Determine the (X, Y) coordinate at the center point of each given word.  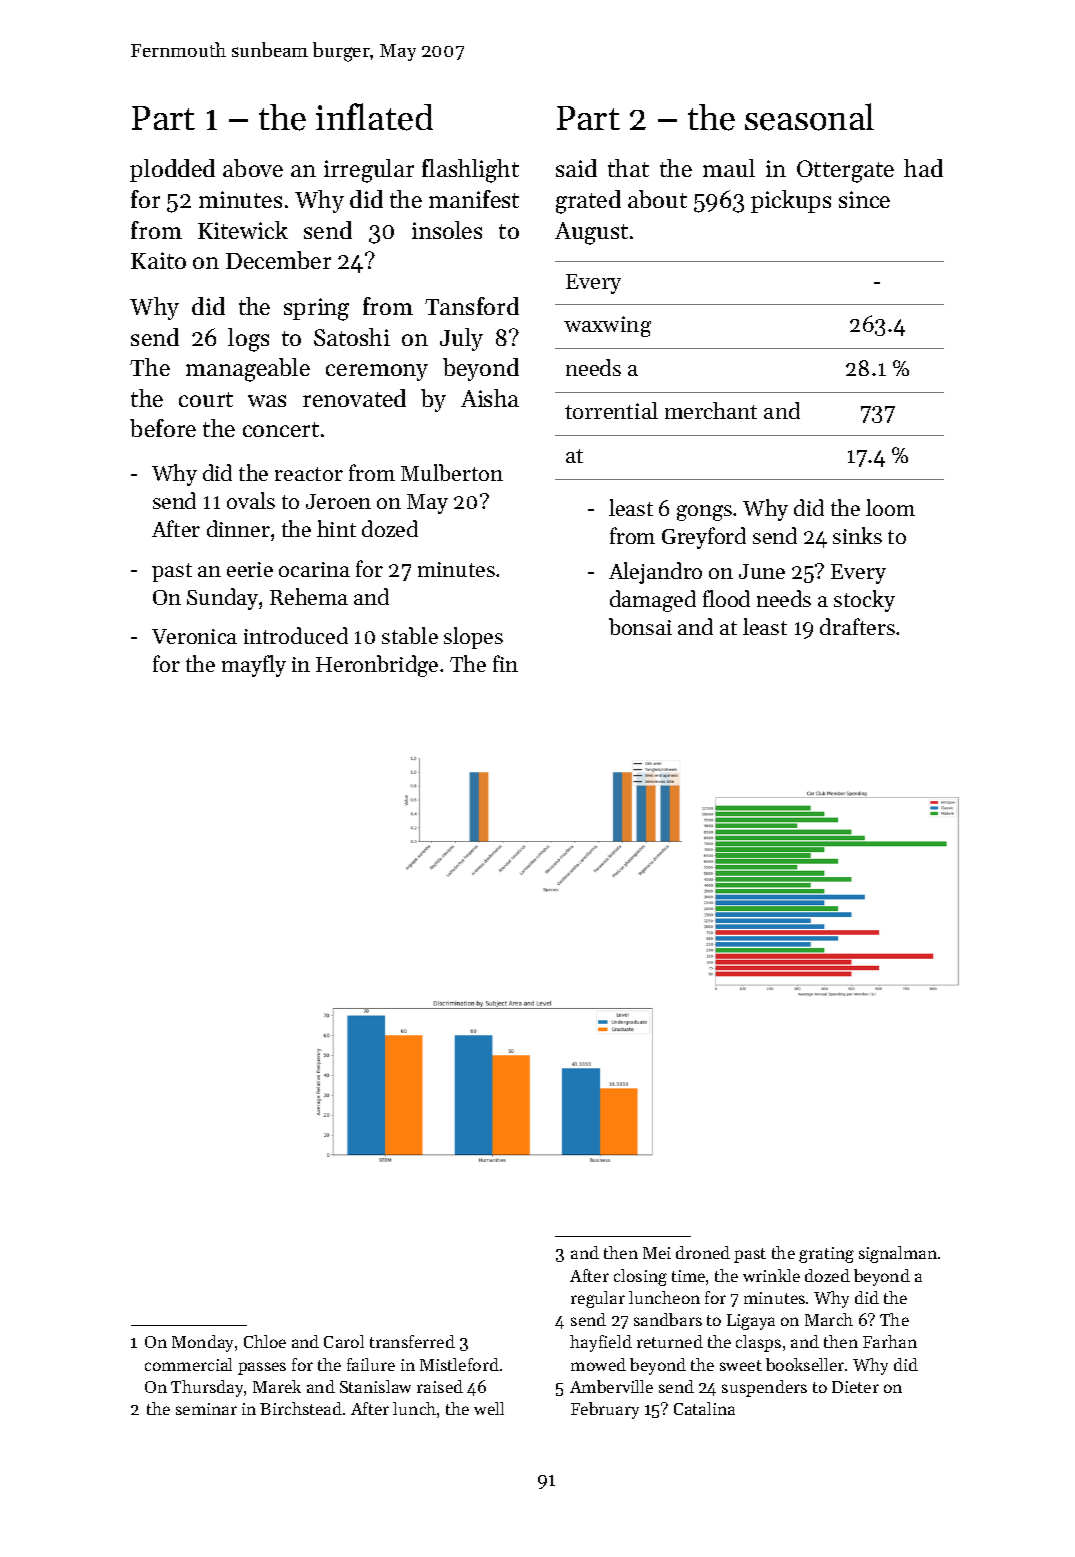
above (253, 168)
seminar (206, 1409)
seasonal (809, 117)
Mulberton (452, 472)
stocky (864, 601)
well (489, 1408)
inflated (374, 117)
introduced (296, 635)
